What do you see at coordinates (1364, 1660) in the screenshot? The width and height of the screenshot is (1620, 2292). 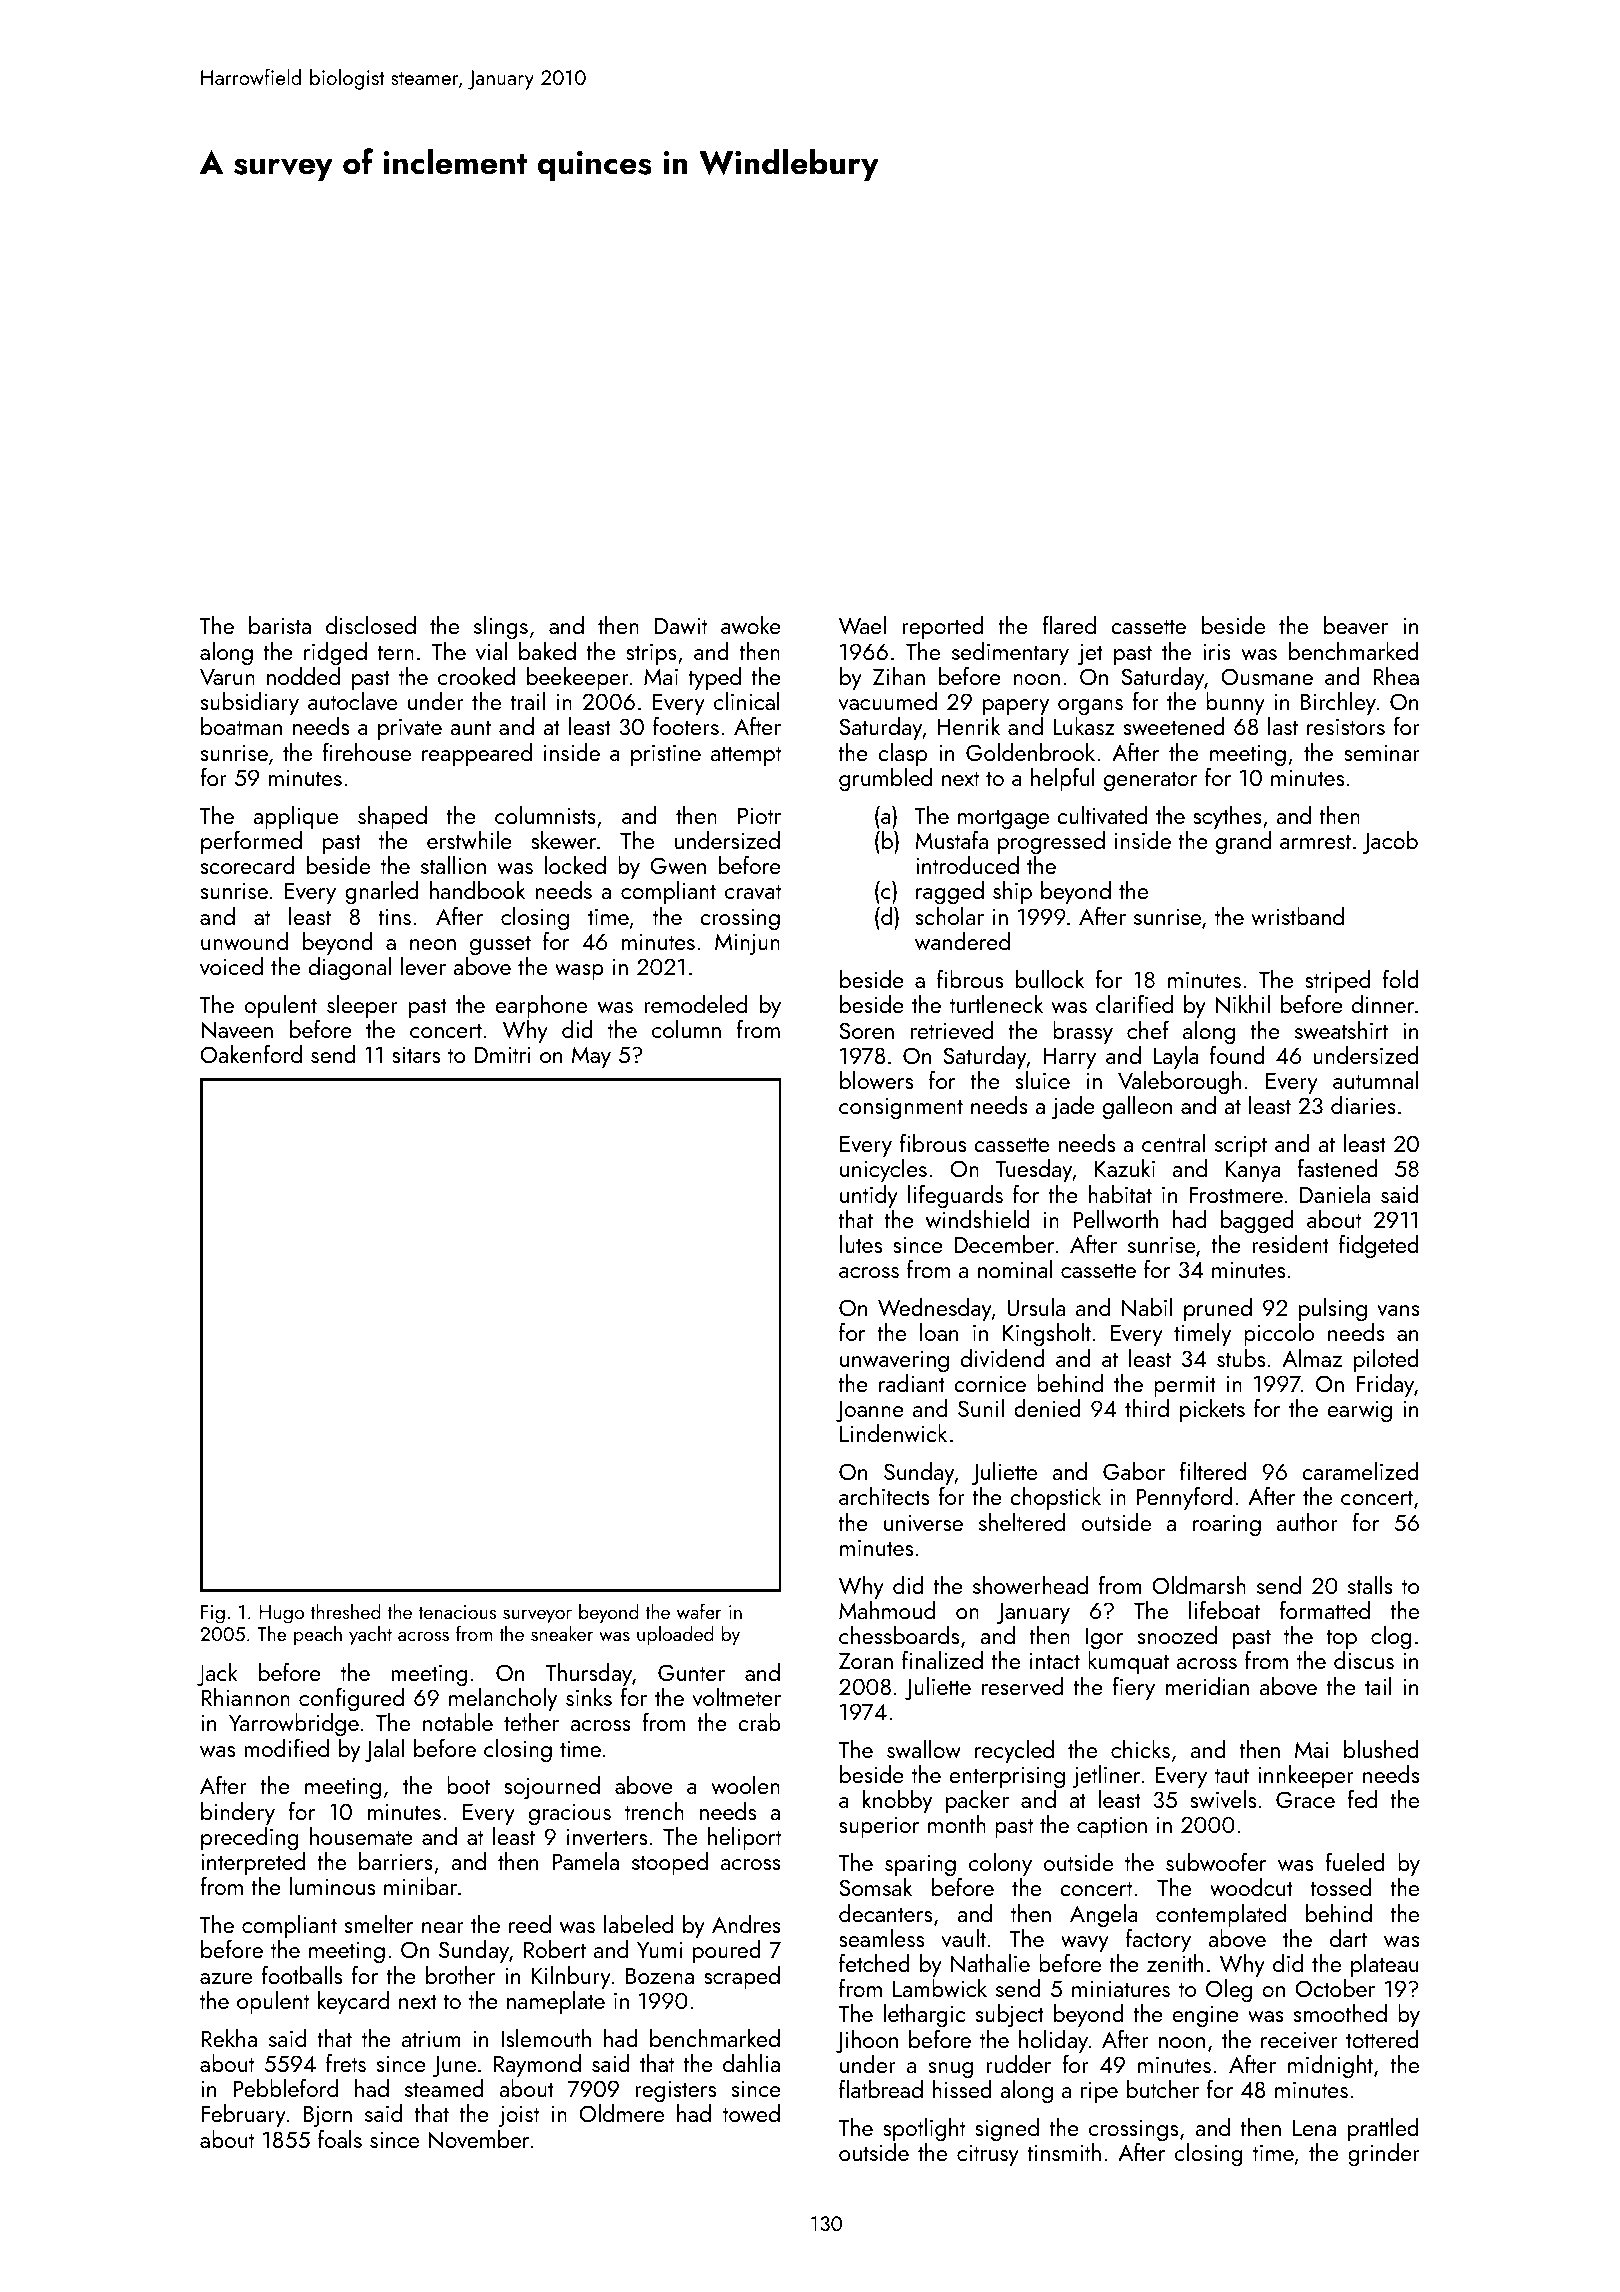 I see `discus` at bounding box center [1364, 1660].
